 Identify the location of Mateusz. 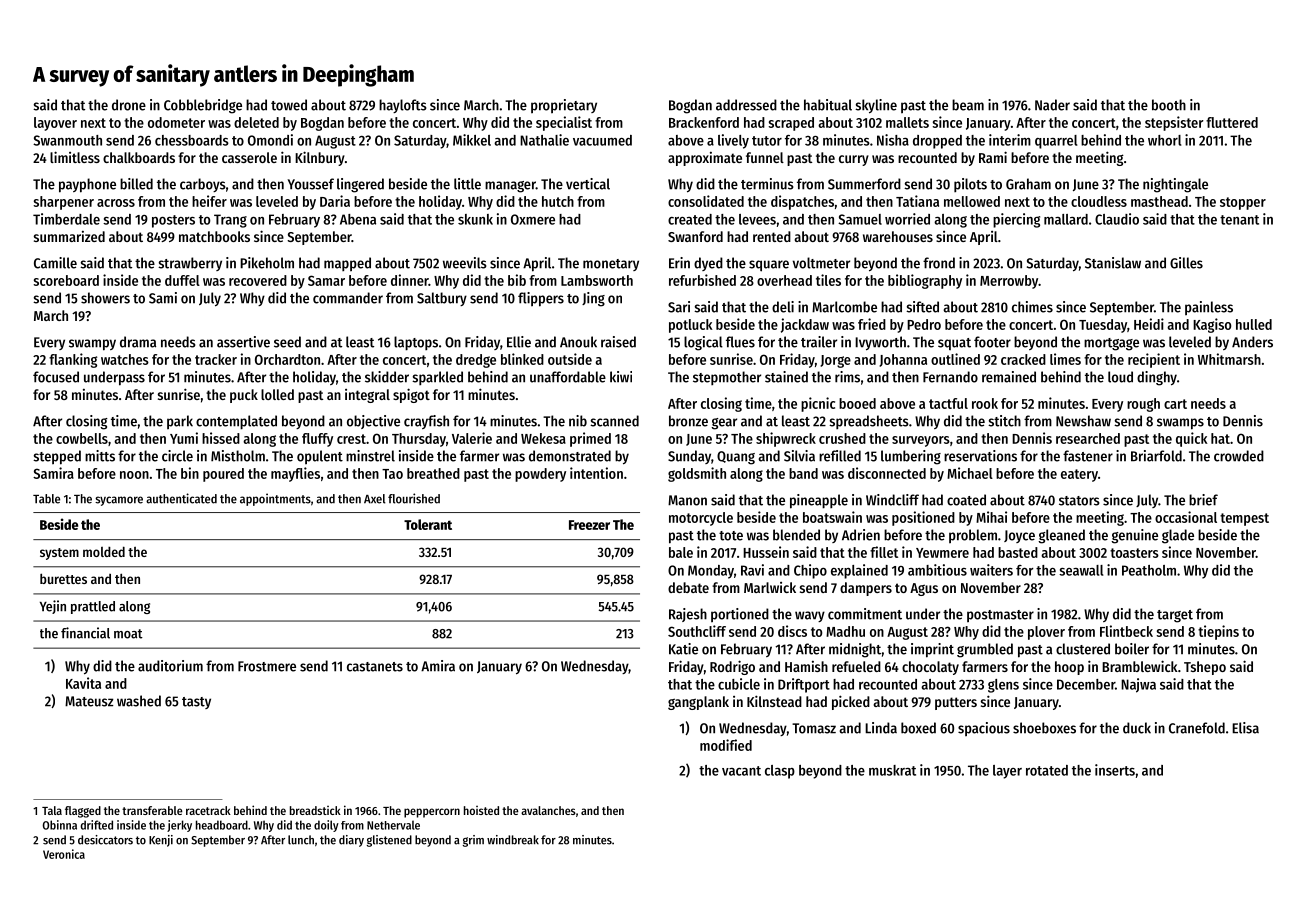
(89, 701).
